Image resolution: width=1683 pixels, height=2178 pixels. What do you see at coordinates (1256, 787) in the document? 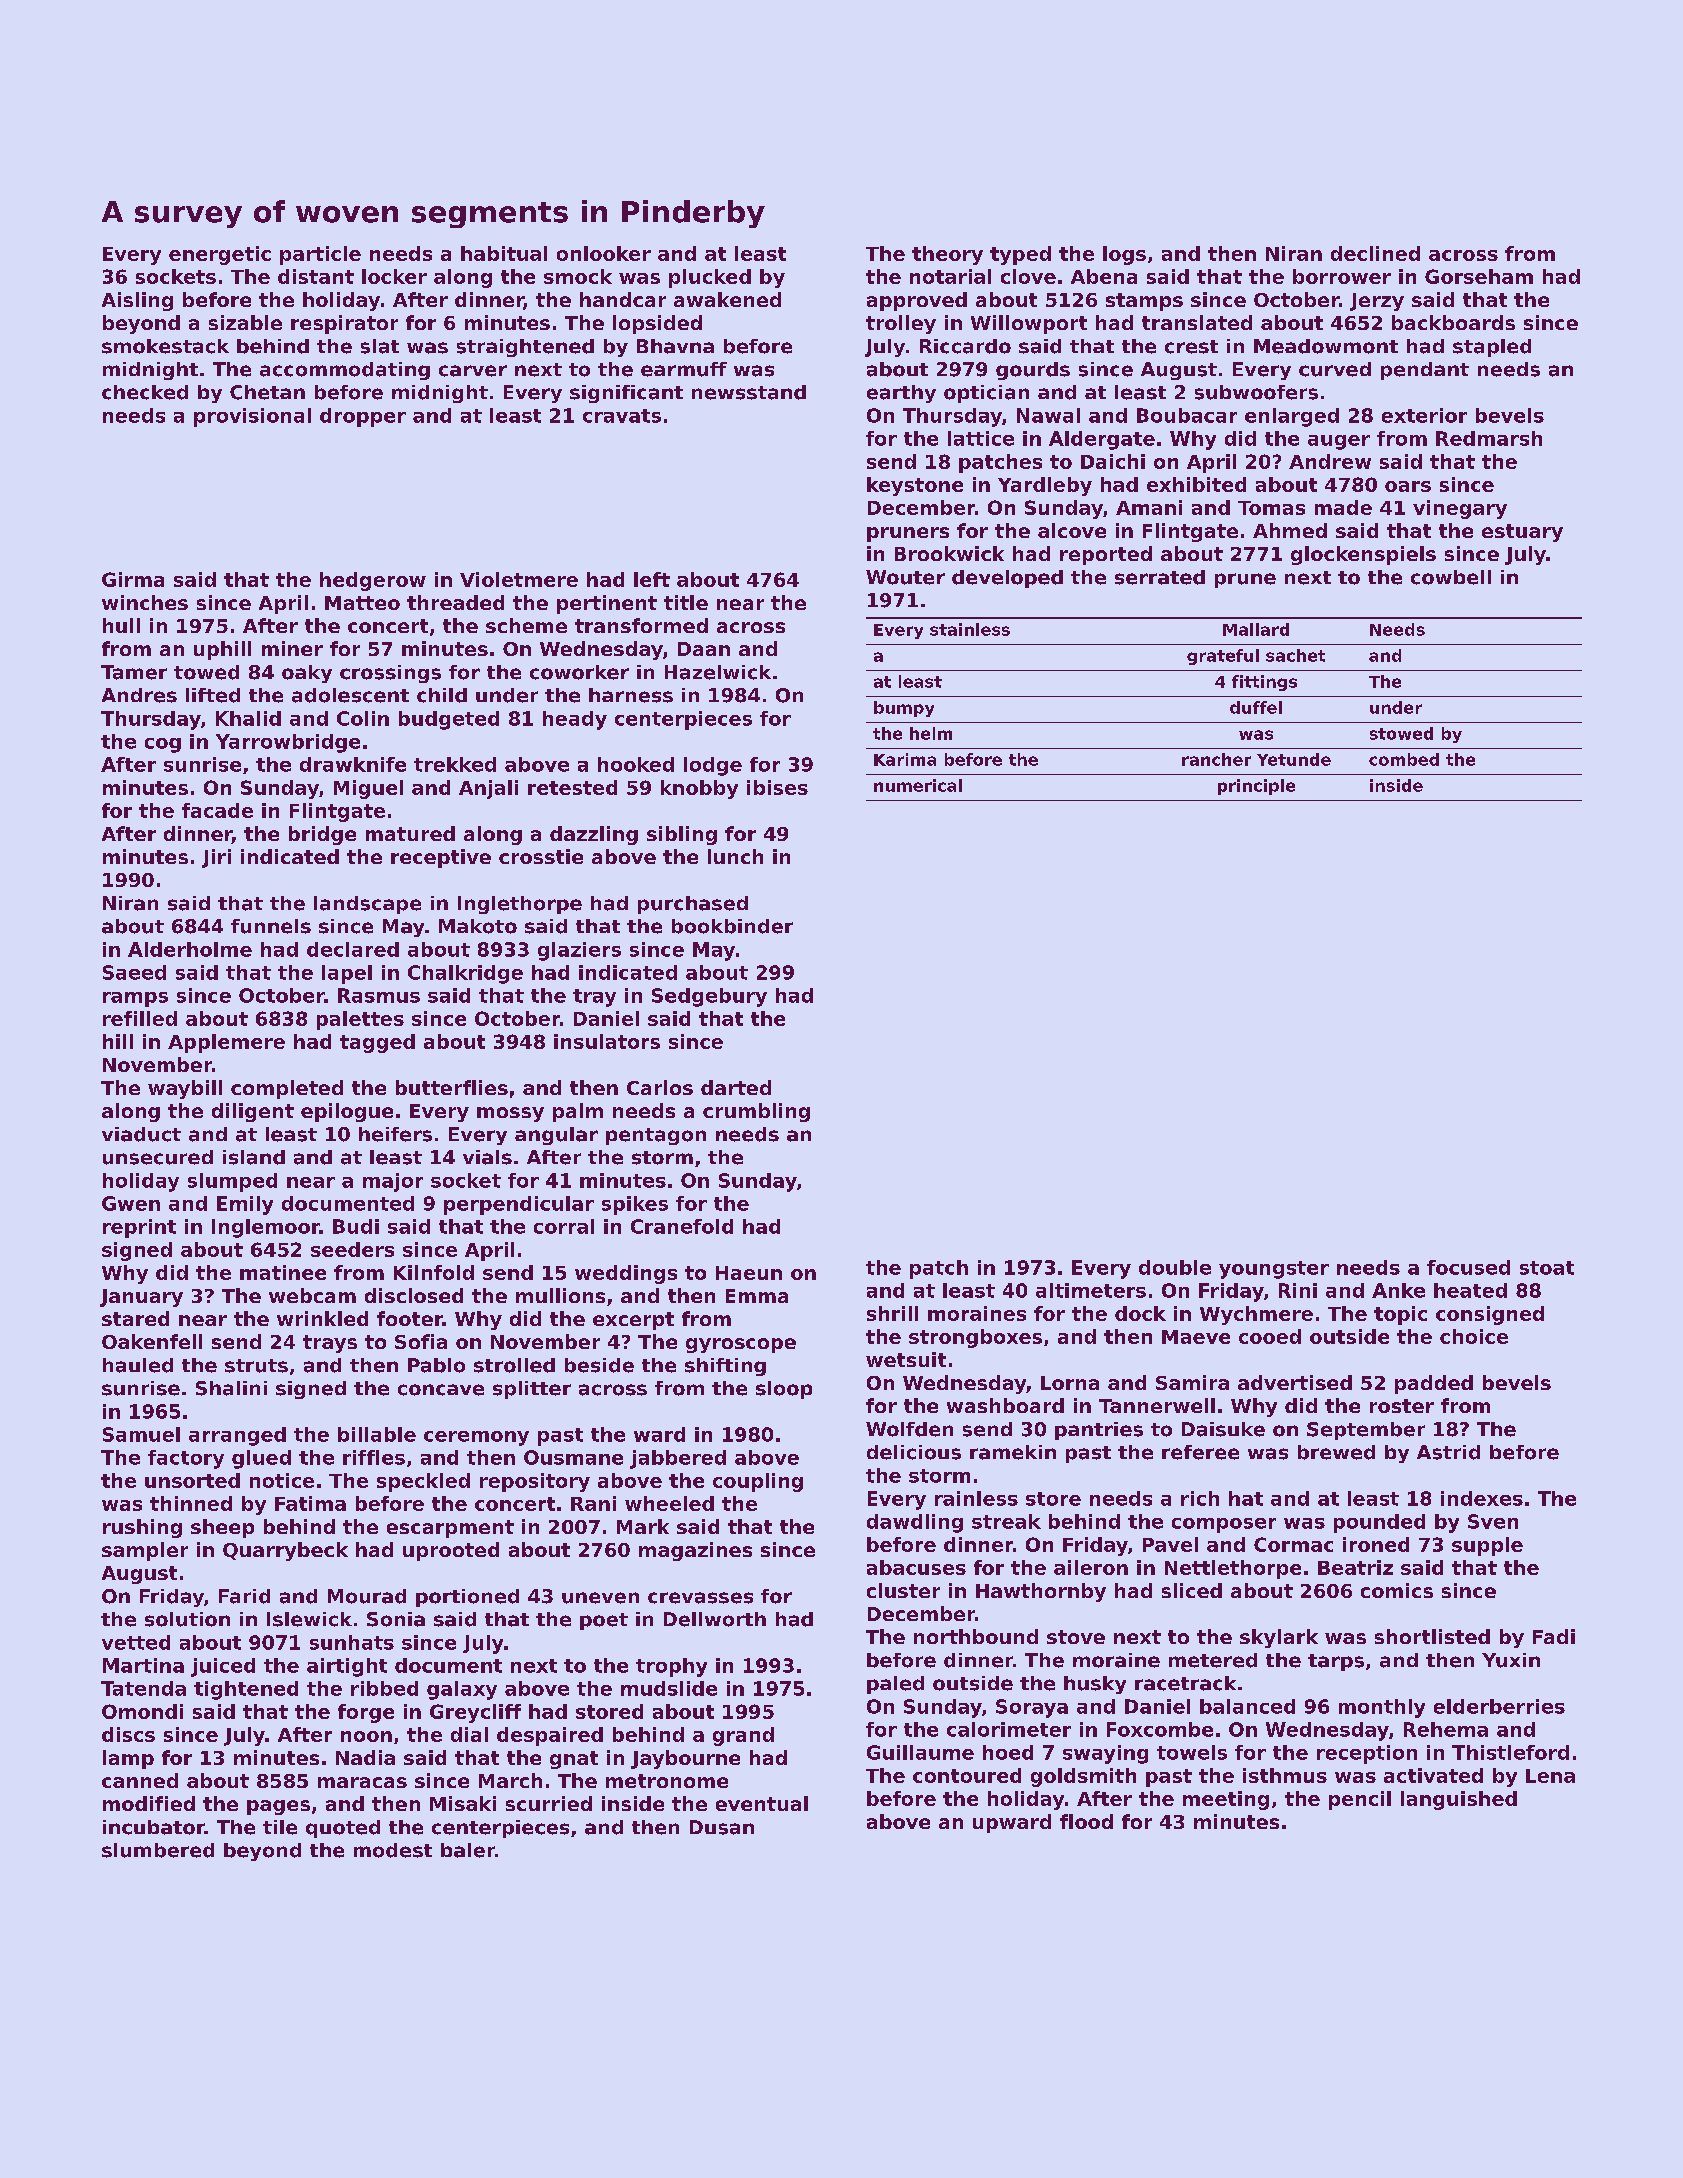
I see `principle` at bounding box center [1256, 787].
